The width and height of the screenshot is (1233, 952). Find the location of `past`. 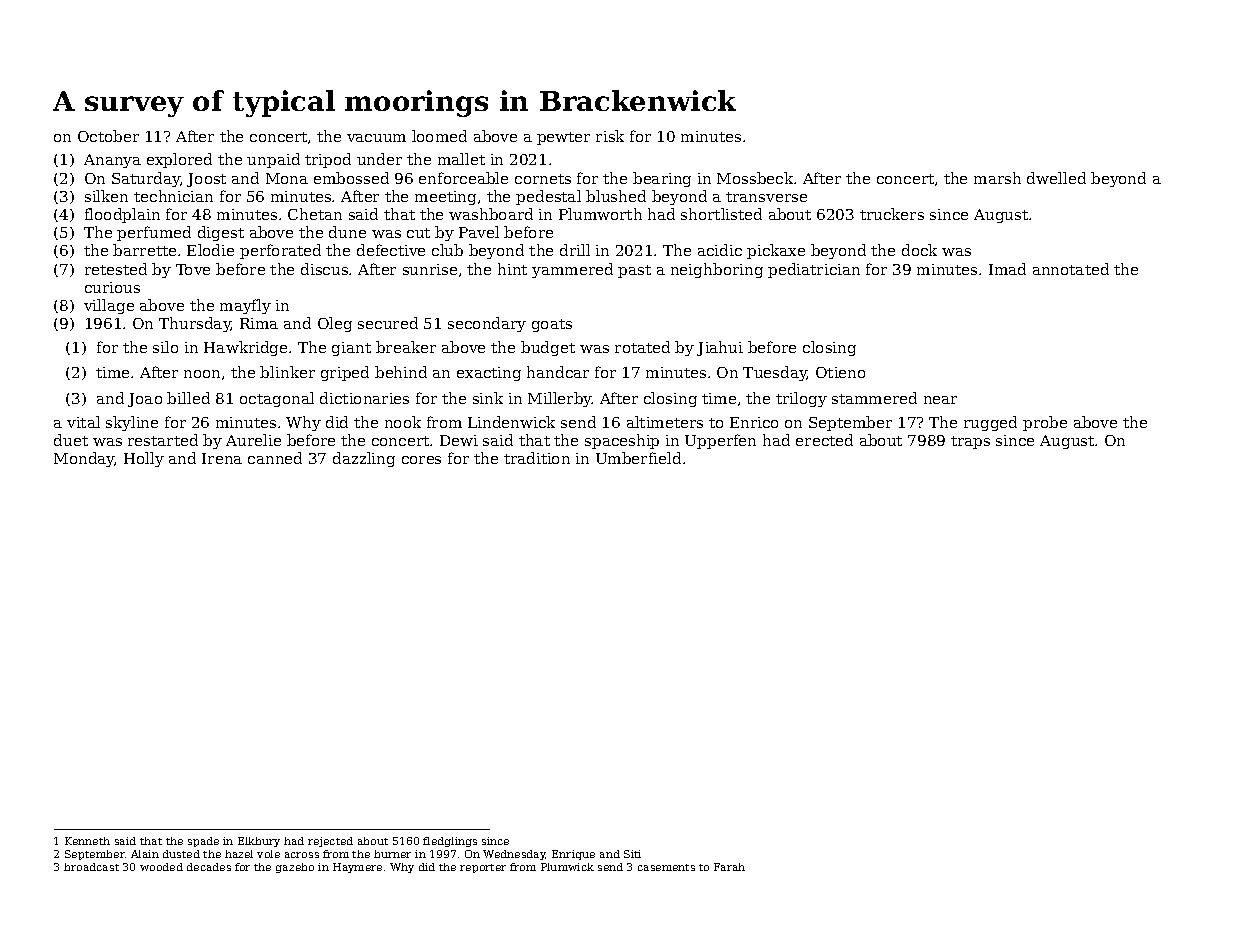

past is located at coordinates (634, 271).
